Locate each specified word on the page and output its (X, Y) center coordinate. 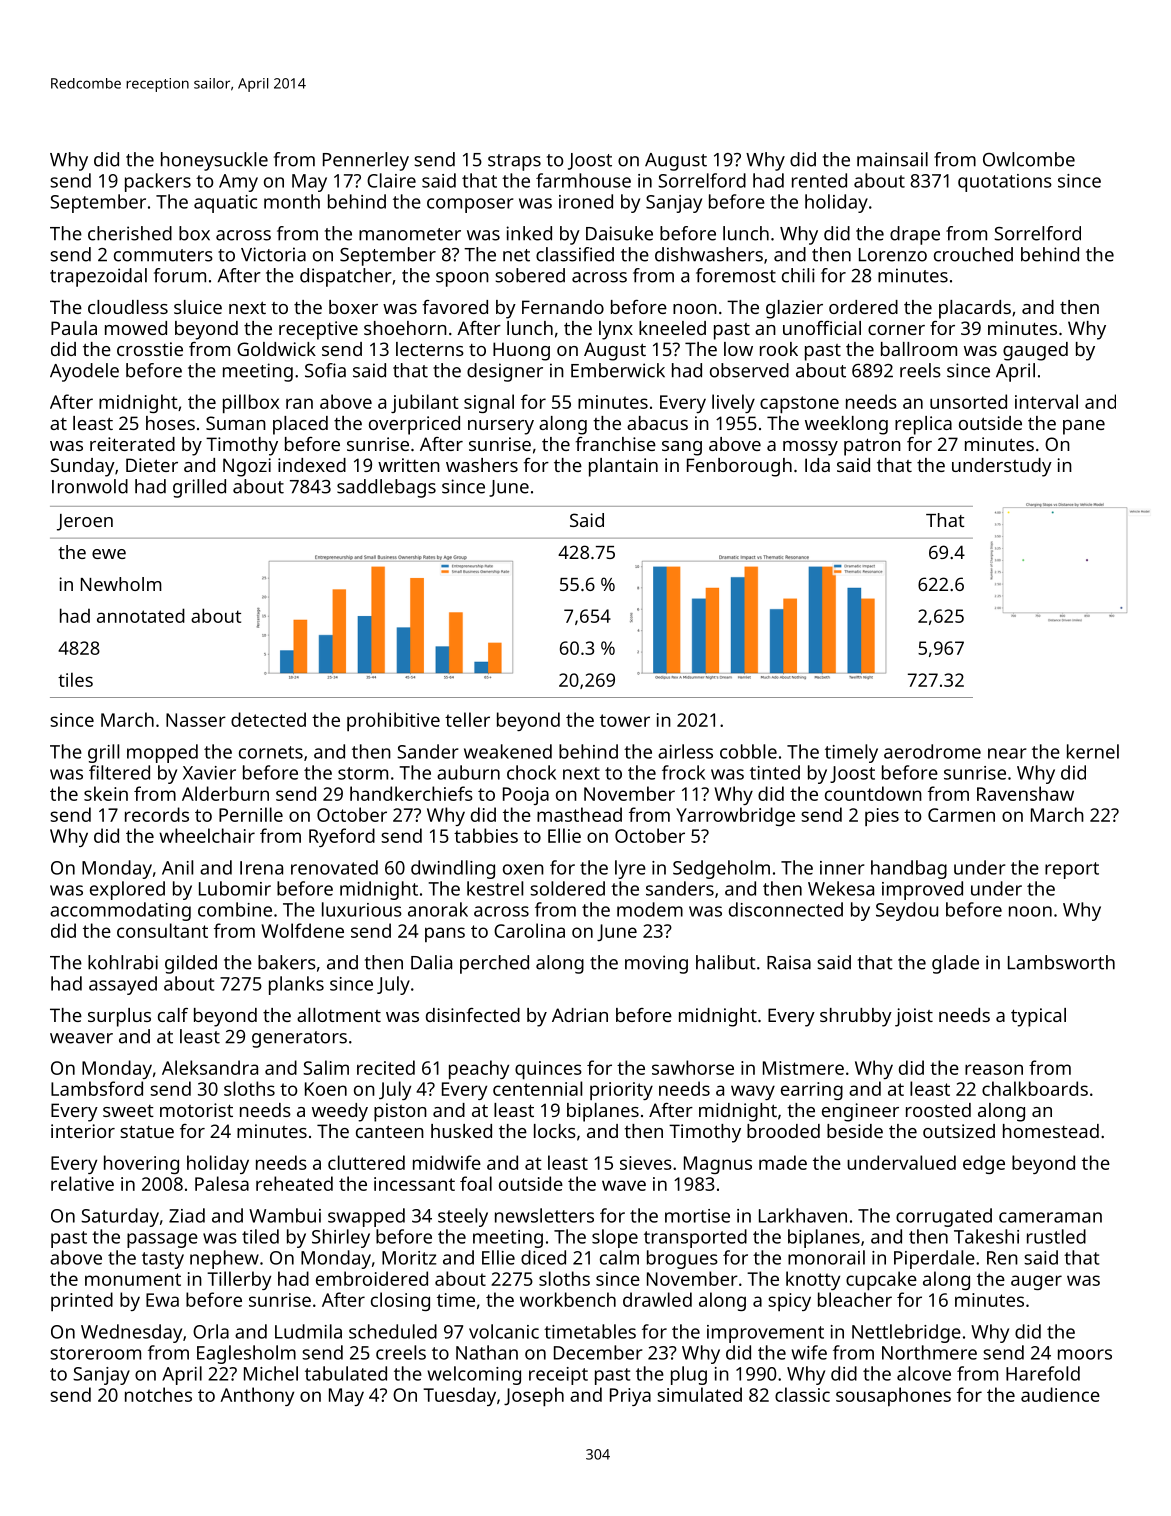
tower (625, 720)
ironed (586, 201)
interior (83, 1131)
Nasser (196, 720)
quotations (1005, 183)
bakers (287, 962)
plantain (623, 467)
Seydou (907, 911)
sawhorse (693, 1067)
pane (1084, 427)
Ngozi (247, 467)
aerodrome (932, 751)
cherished (130, 233)
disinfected (473, 1015)
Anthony (257, 1396)
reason (994, 1069)
